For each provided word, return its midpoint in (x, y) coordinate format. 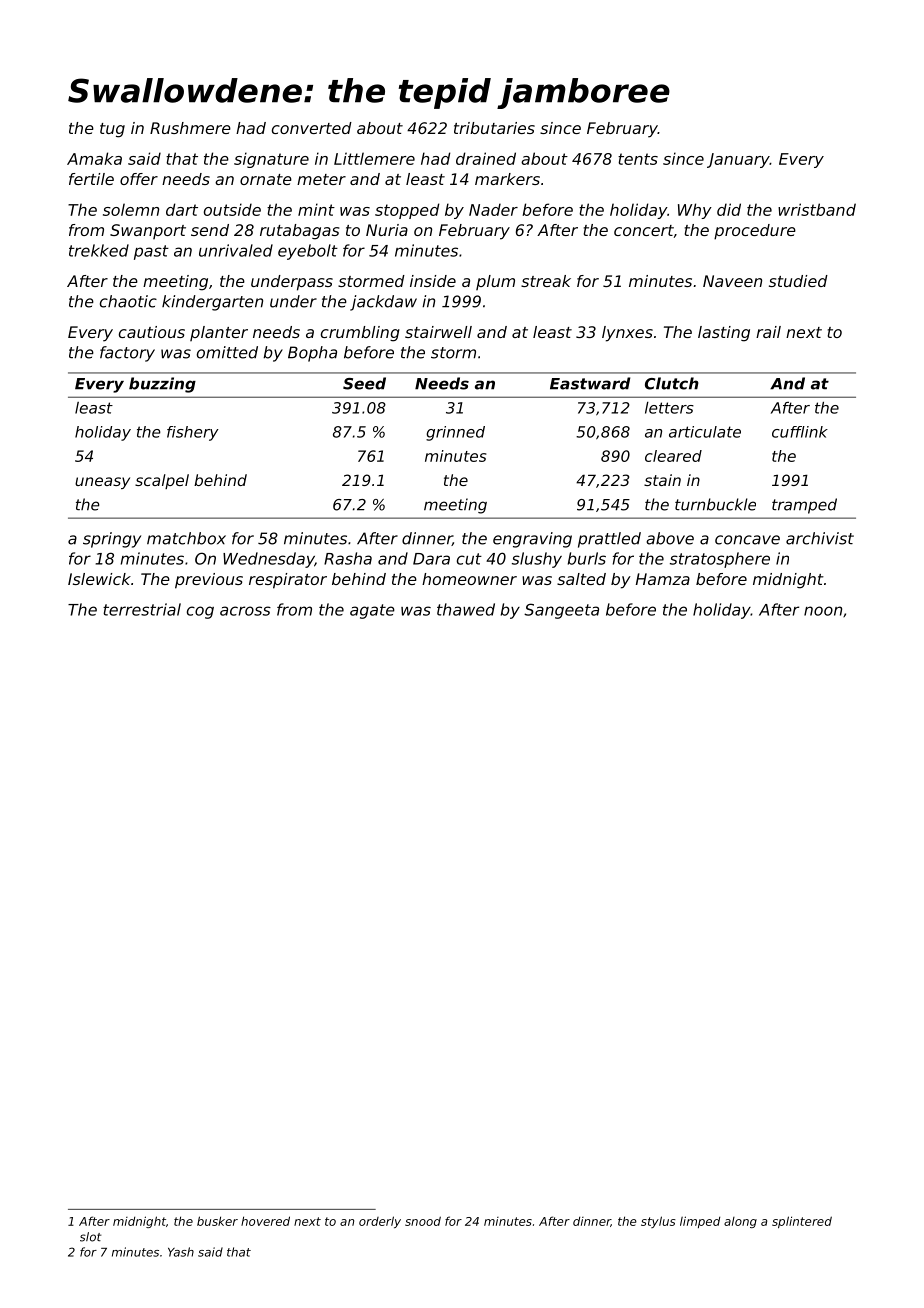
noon (823, 611)
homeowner (469, 579)
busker (217, 1221)
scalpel (162, 481)
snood (423, 1221)
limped (700, 1222)
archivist (820, 538)
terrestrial (142, 609)
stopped (407, 211)
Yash (181, 1252)
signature (271, 160)
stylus (658, 1222)
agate (372, 611)
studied (798, 281)
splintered (802, 1222)
